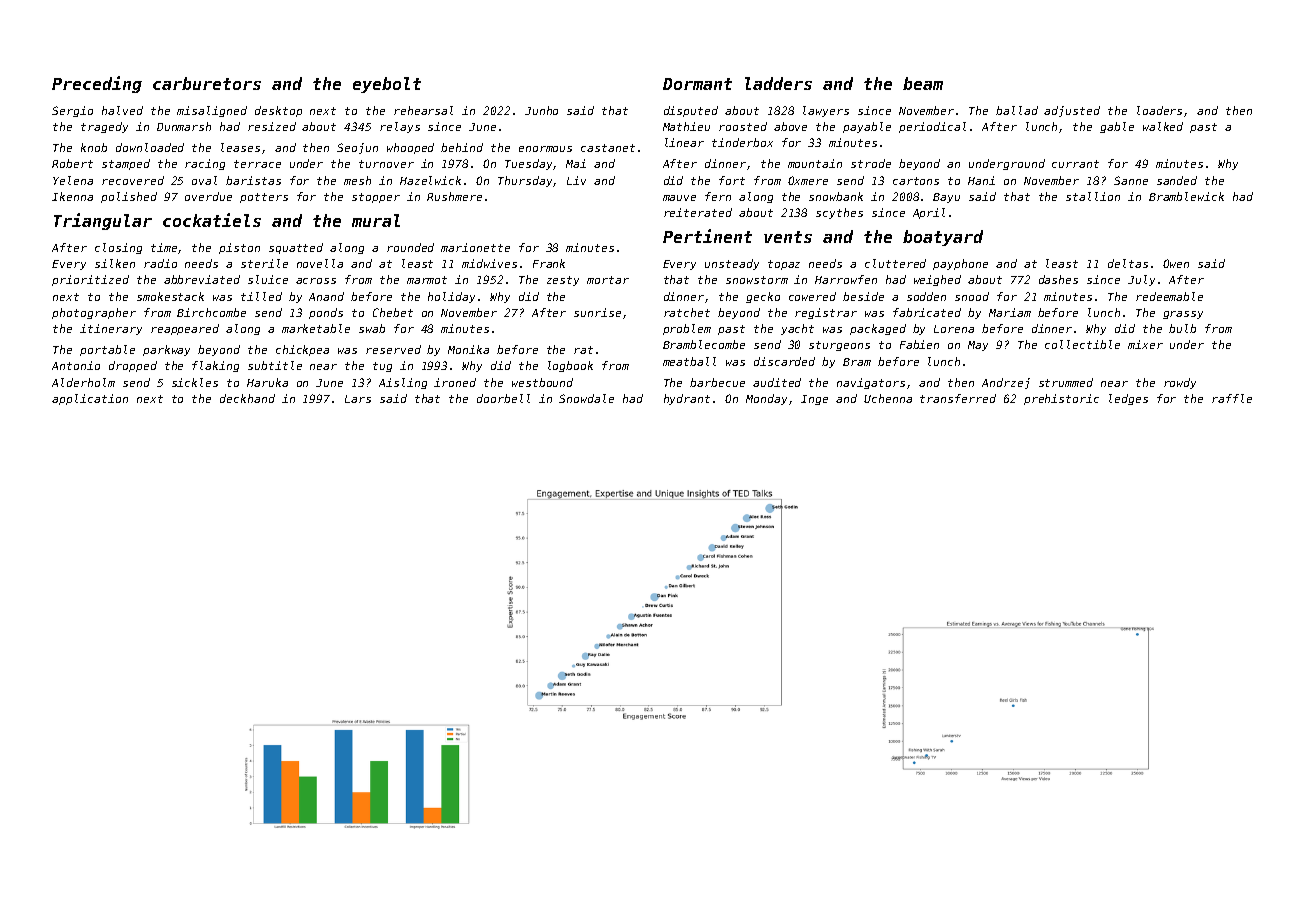 The height and width of the screenshot is (924, 1308). What do you see at coordinates (1128, 399) in the screenshot?
I see `ledges` at bounding box center [1128, 399].
